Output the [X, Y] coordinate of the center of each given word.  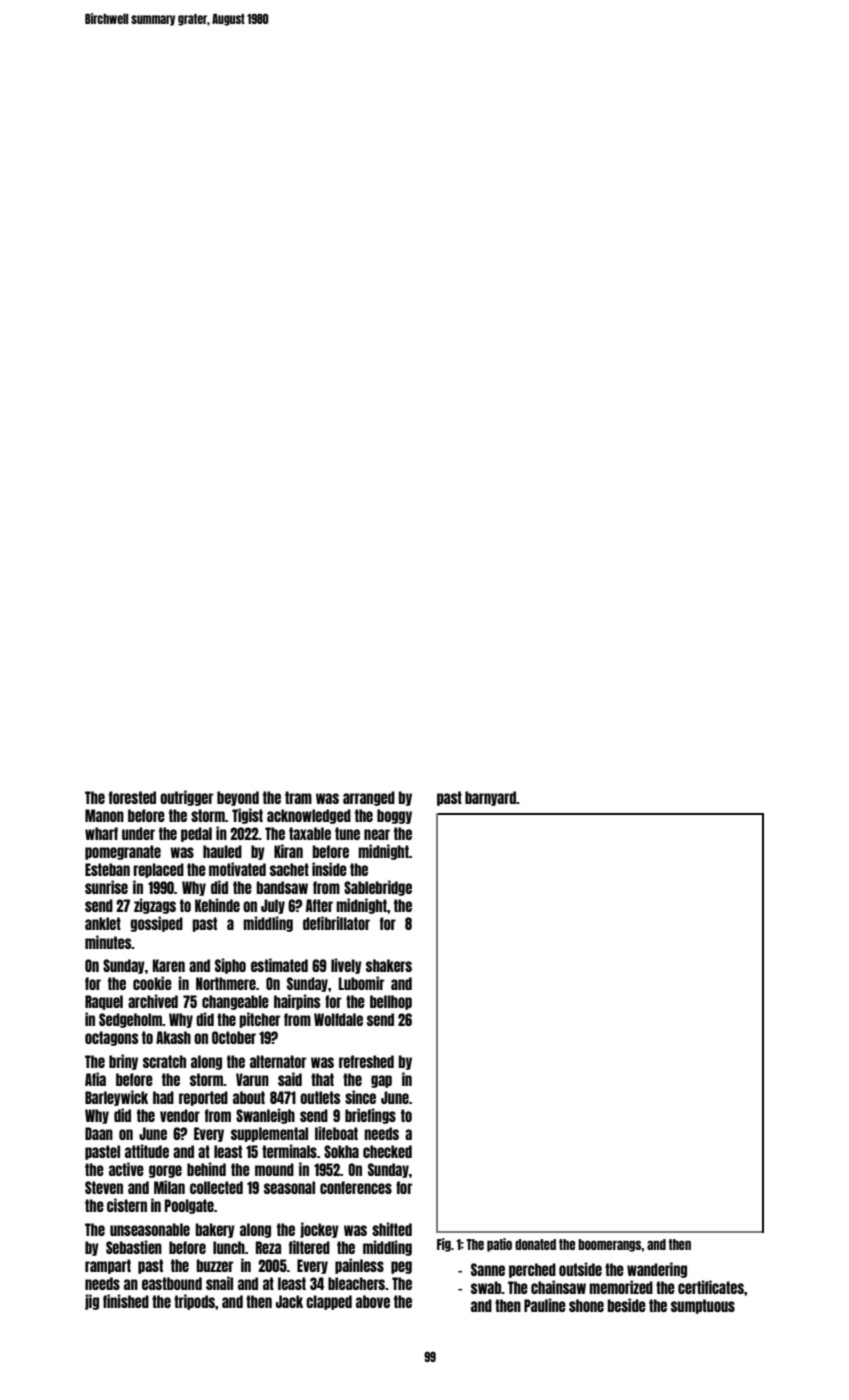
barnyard [490, 798]
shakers [389, 965]
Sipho [230, 966]
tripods [194, 1302]
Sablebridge [378, 888]
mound [274, 1169]
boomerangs [610, 1245]
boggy [394, 816]
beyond [238, 798]
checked [387, 1151]
